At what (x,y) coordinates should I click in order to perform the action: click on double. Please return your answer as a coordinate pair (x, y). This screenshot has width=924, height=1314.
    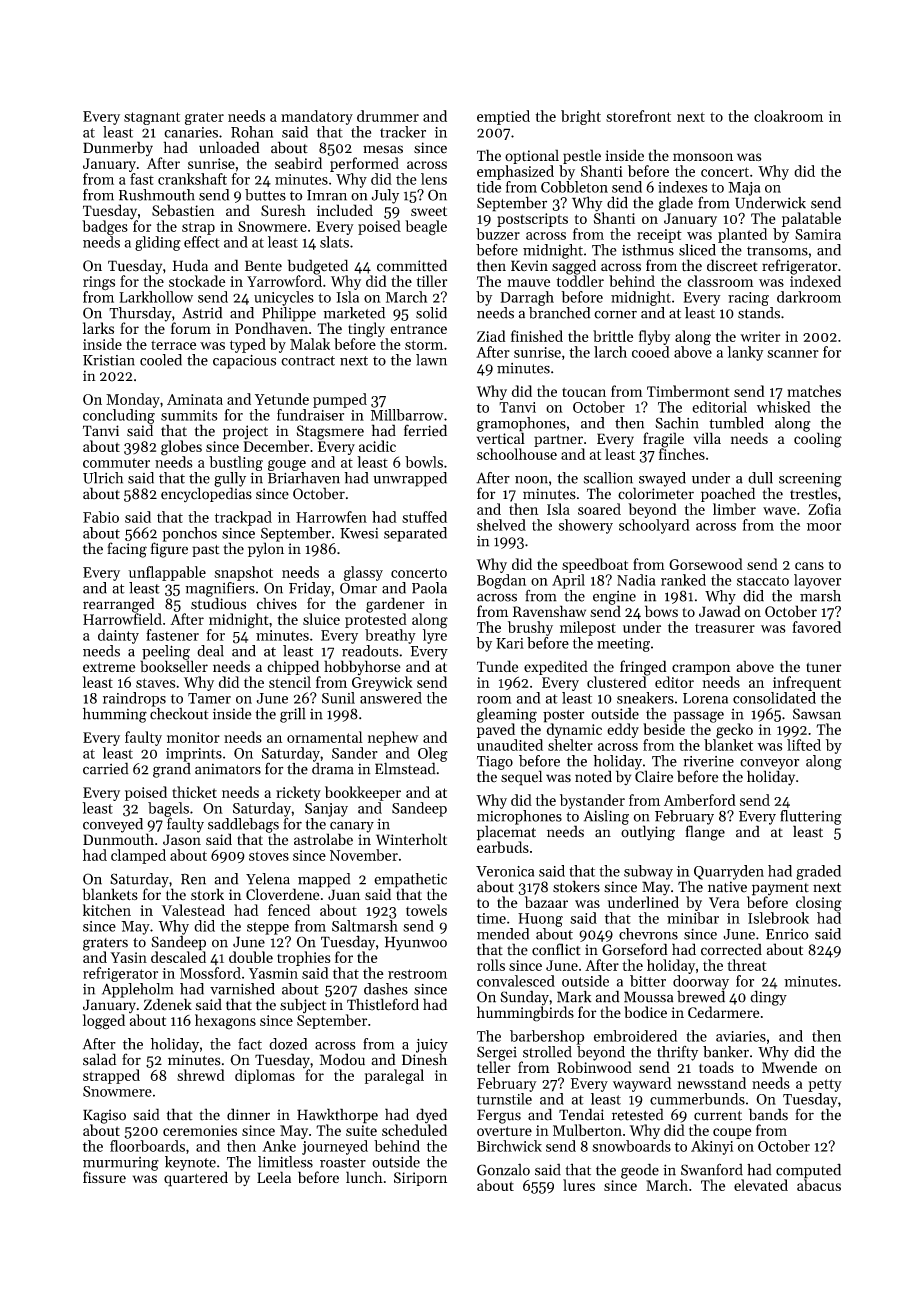
    Looking at the image, I should click on (251, 957).
